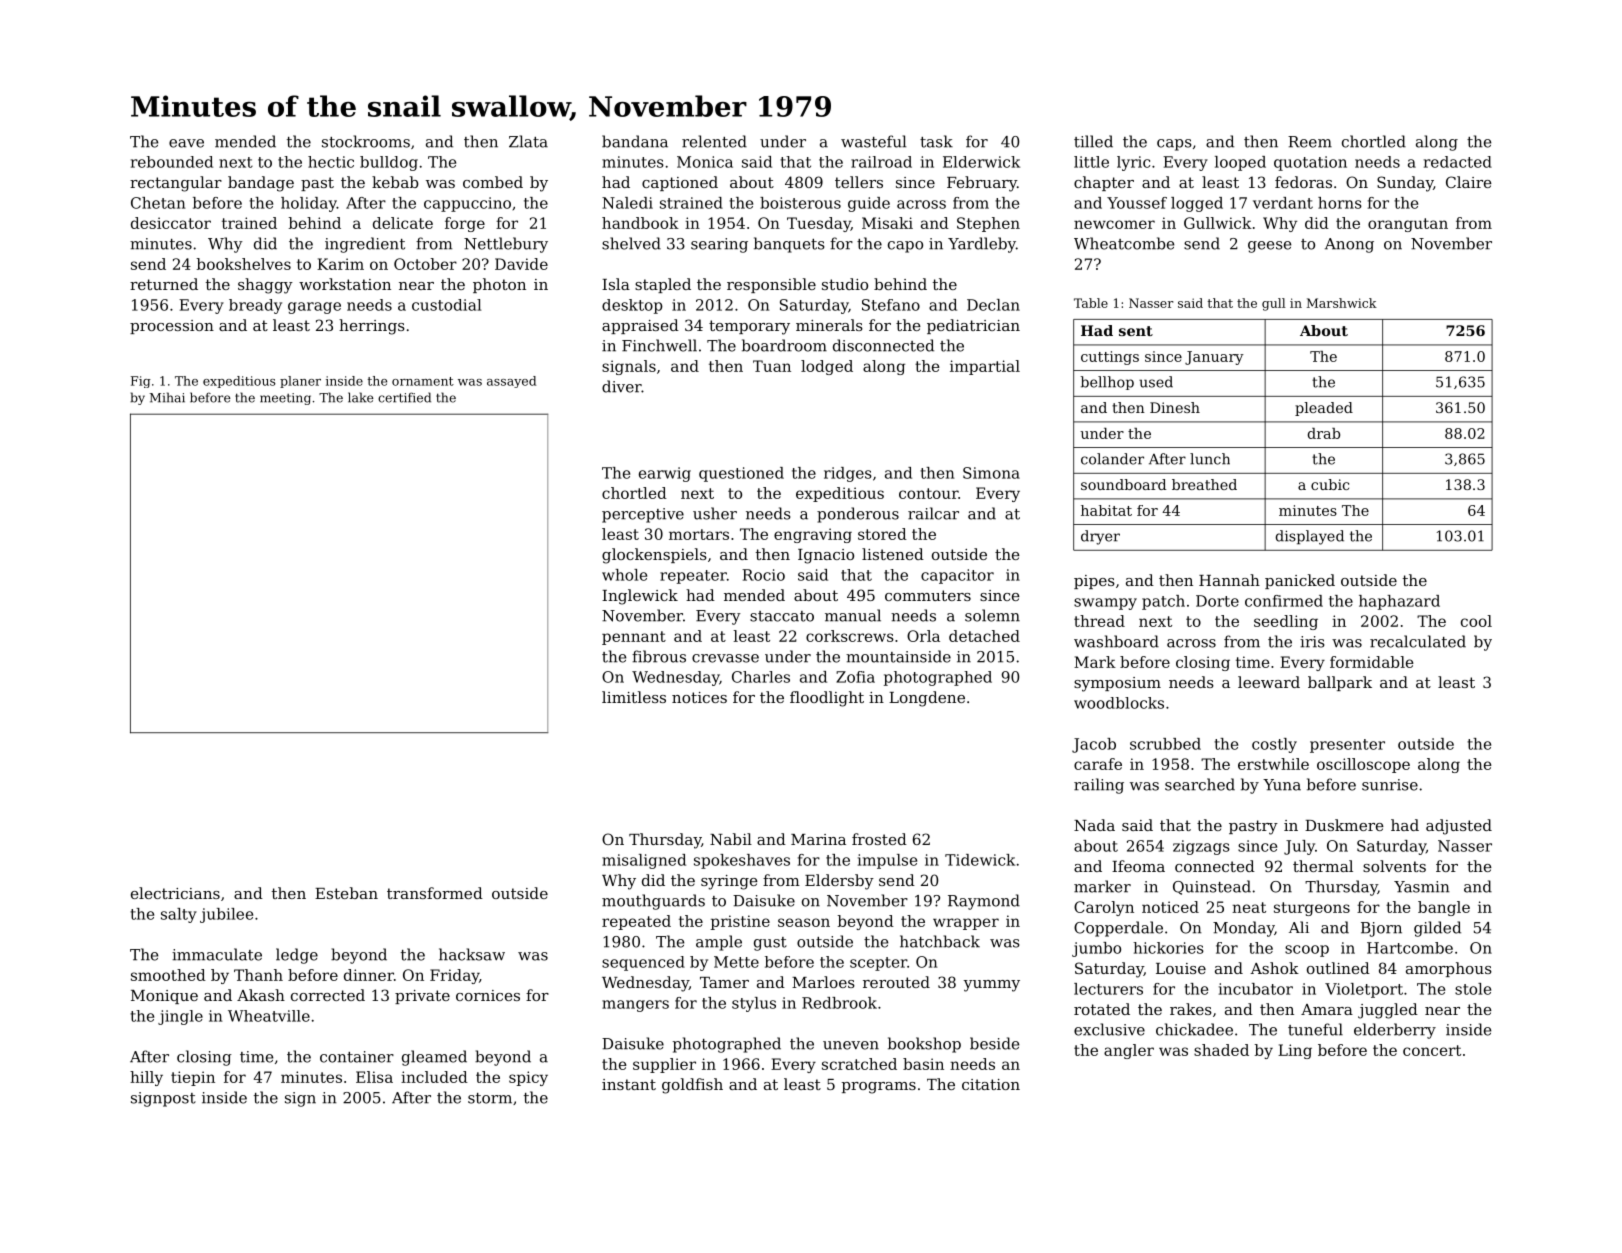  Describe the element at coordinates (217, 954) in the screenshot. I see `immaculate` at that location.
